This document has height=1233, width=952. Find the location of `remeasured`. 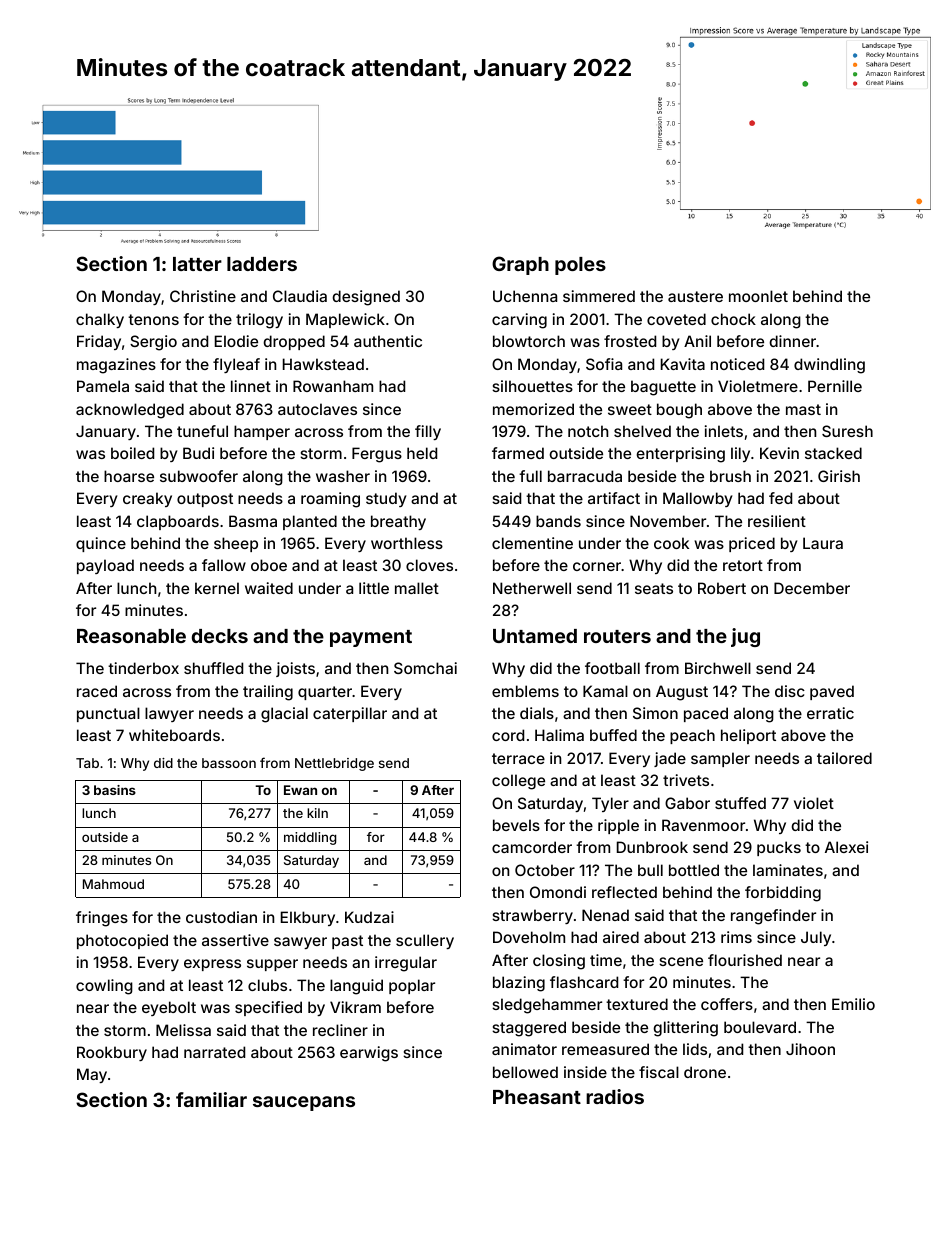

remeasured is located at coordinates (605, 1049).
